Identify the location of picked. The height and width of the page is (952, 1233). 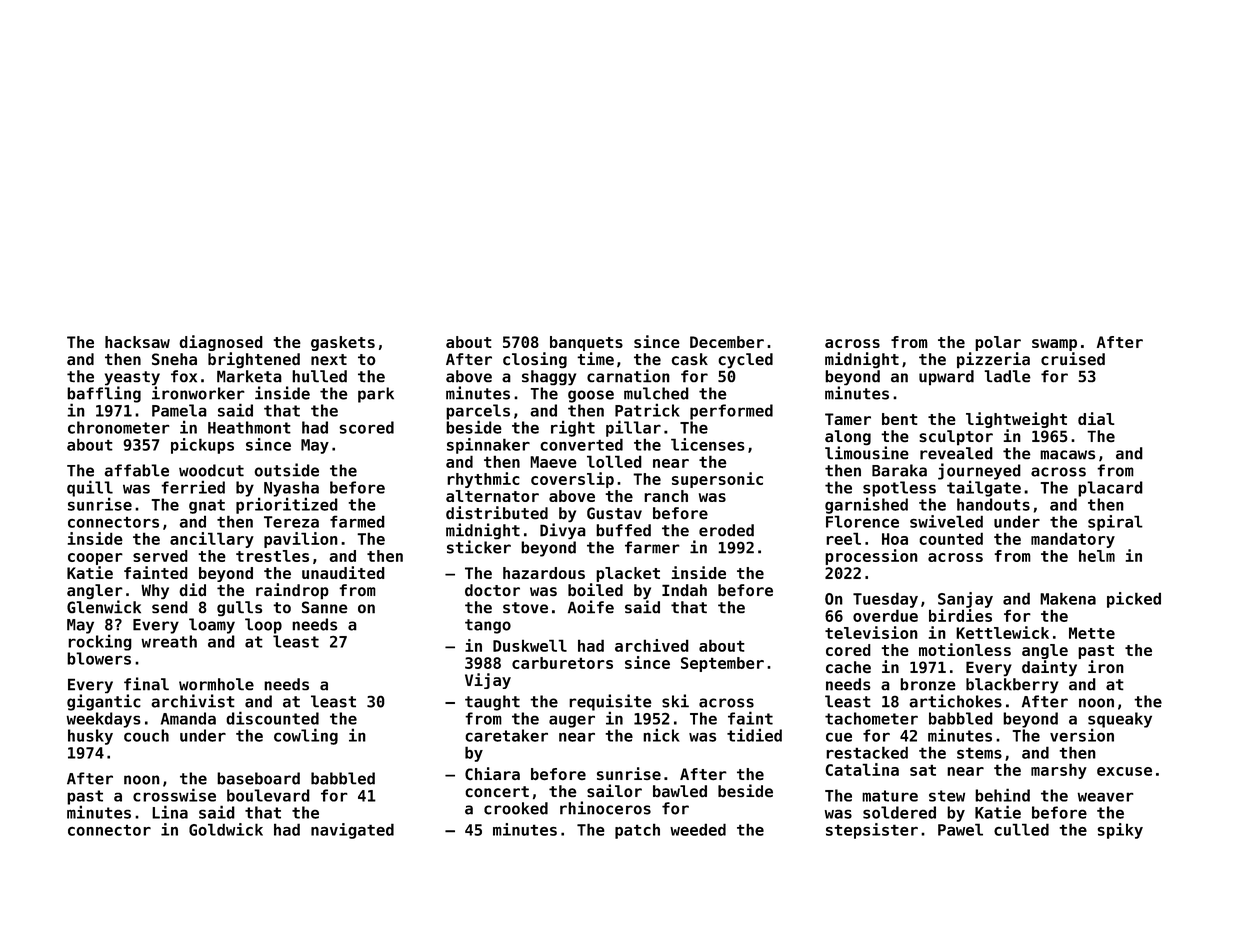
(1134, 600).
